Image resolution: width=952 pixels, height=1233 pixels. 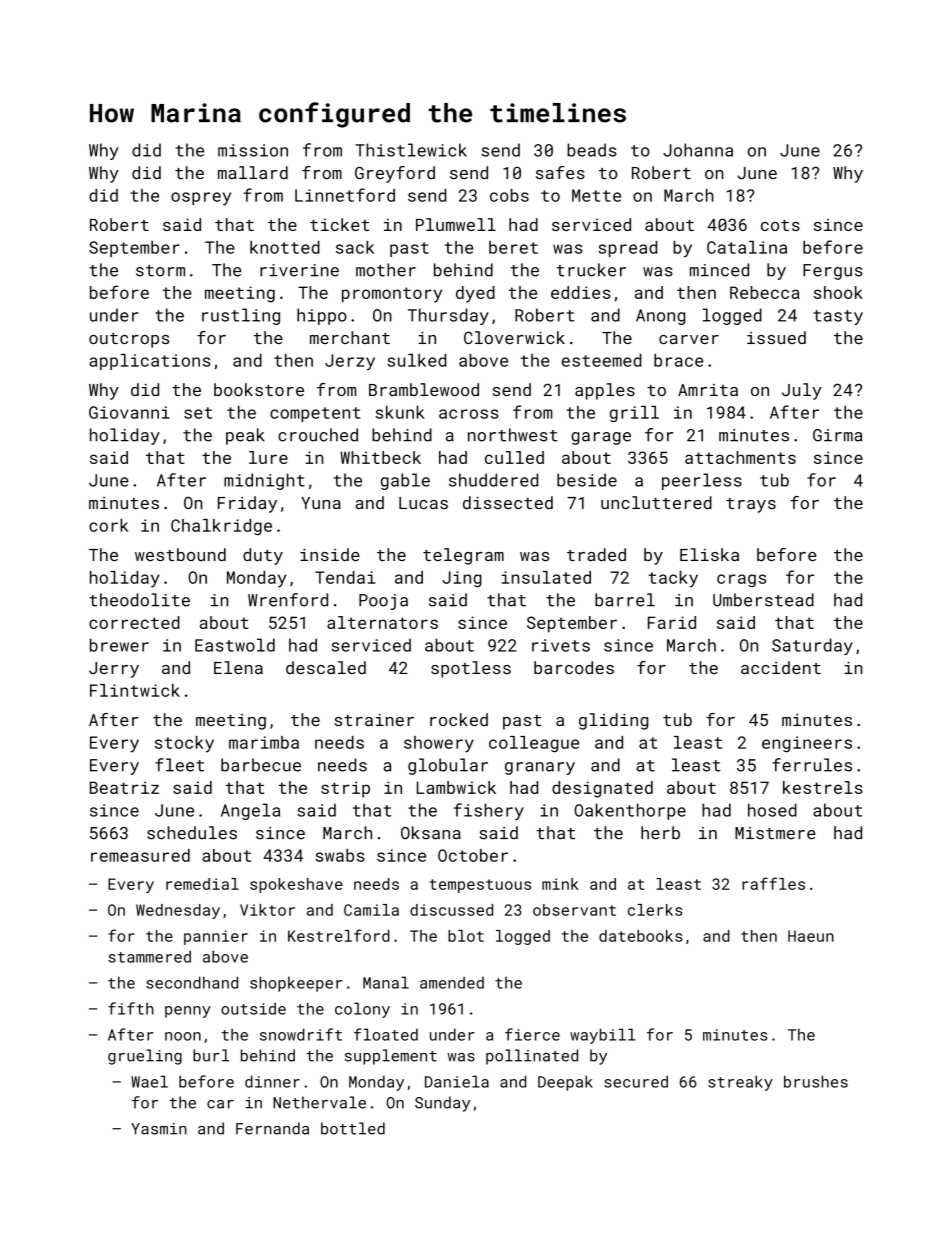 I want to click on Johanna, so click(x=698, y=150).
